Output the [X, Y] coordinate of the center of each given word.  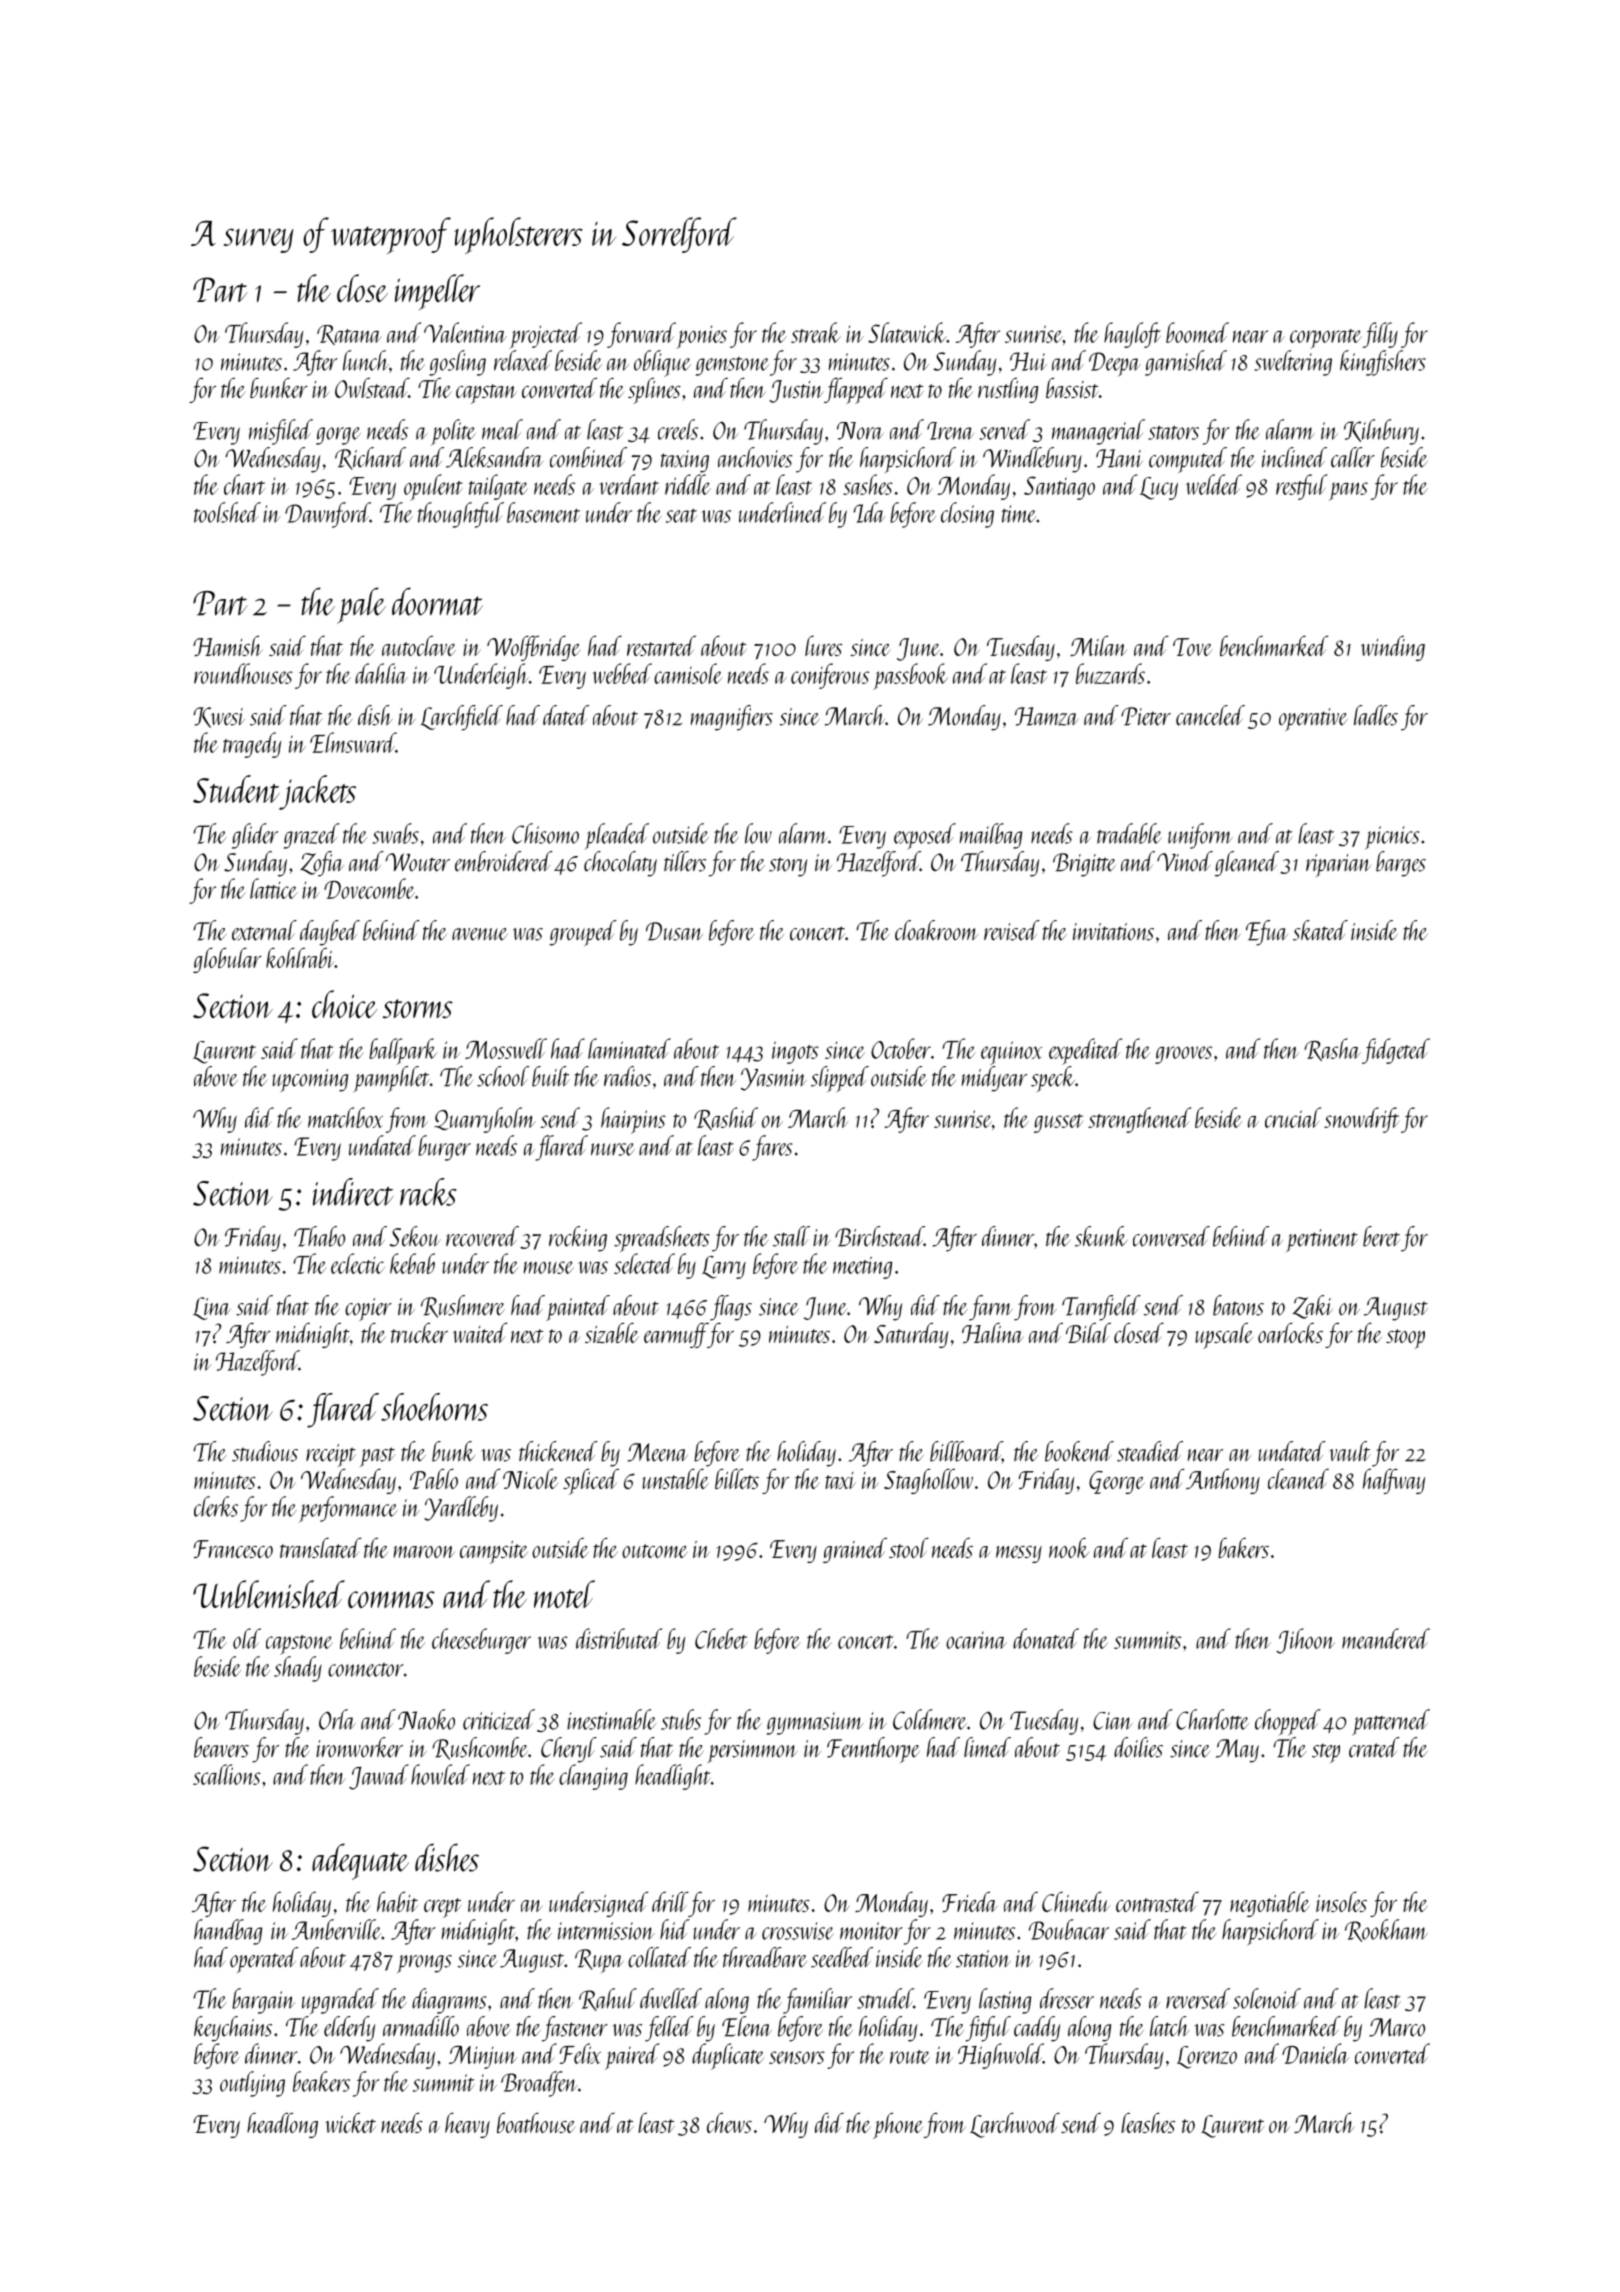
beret [1381, 1236]
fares [772, 1148]
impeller [437, 292]
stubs [681, 1719]
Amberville [336, 1929]
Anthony [1223, 1481]
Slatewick [907, 332]
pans [1348, 491]
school [503, 1076]
